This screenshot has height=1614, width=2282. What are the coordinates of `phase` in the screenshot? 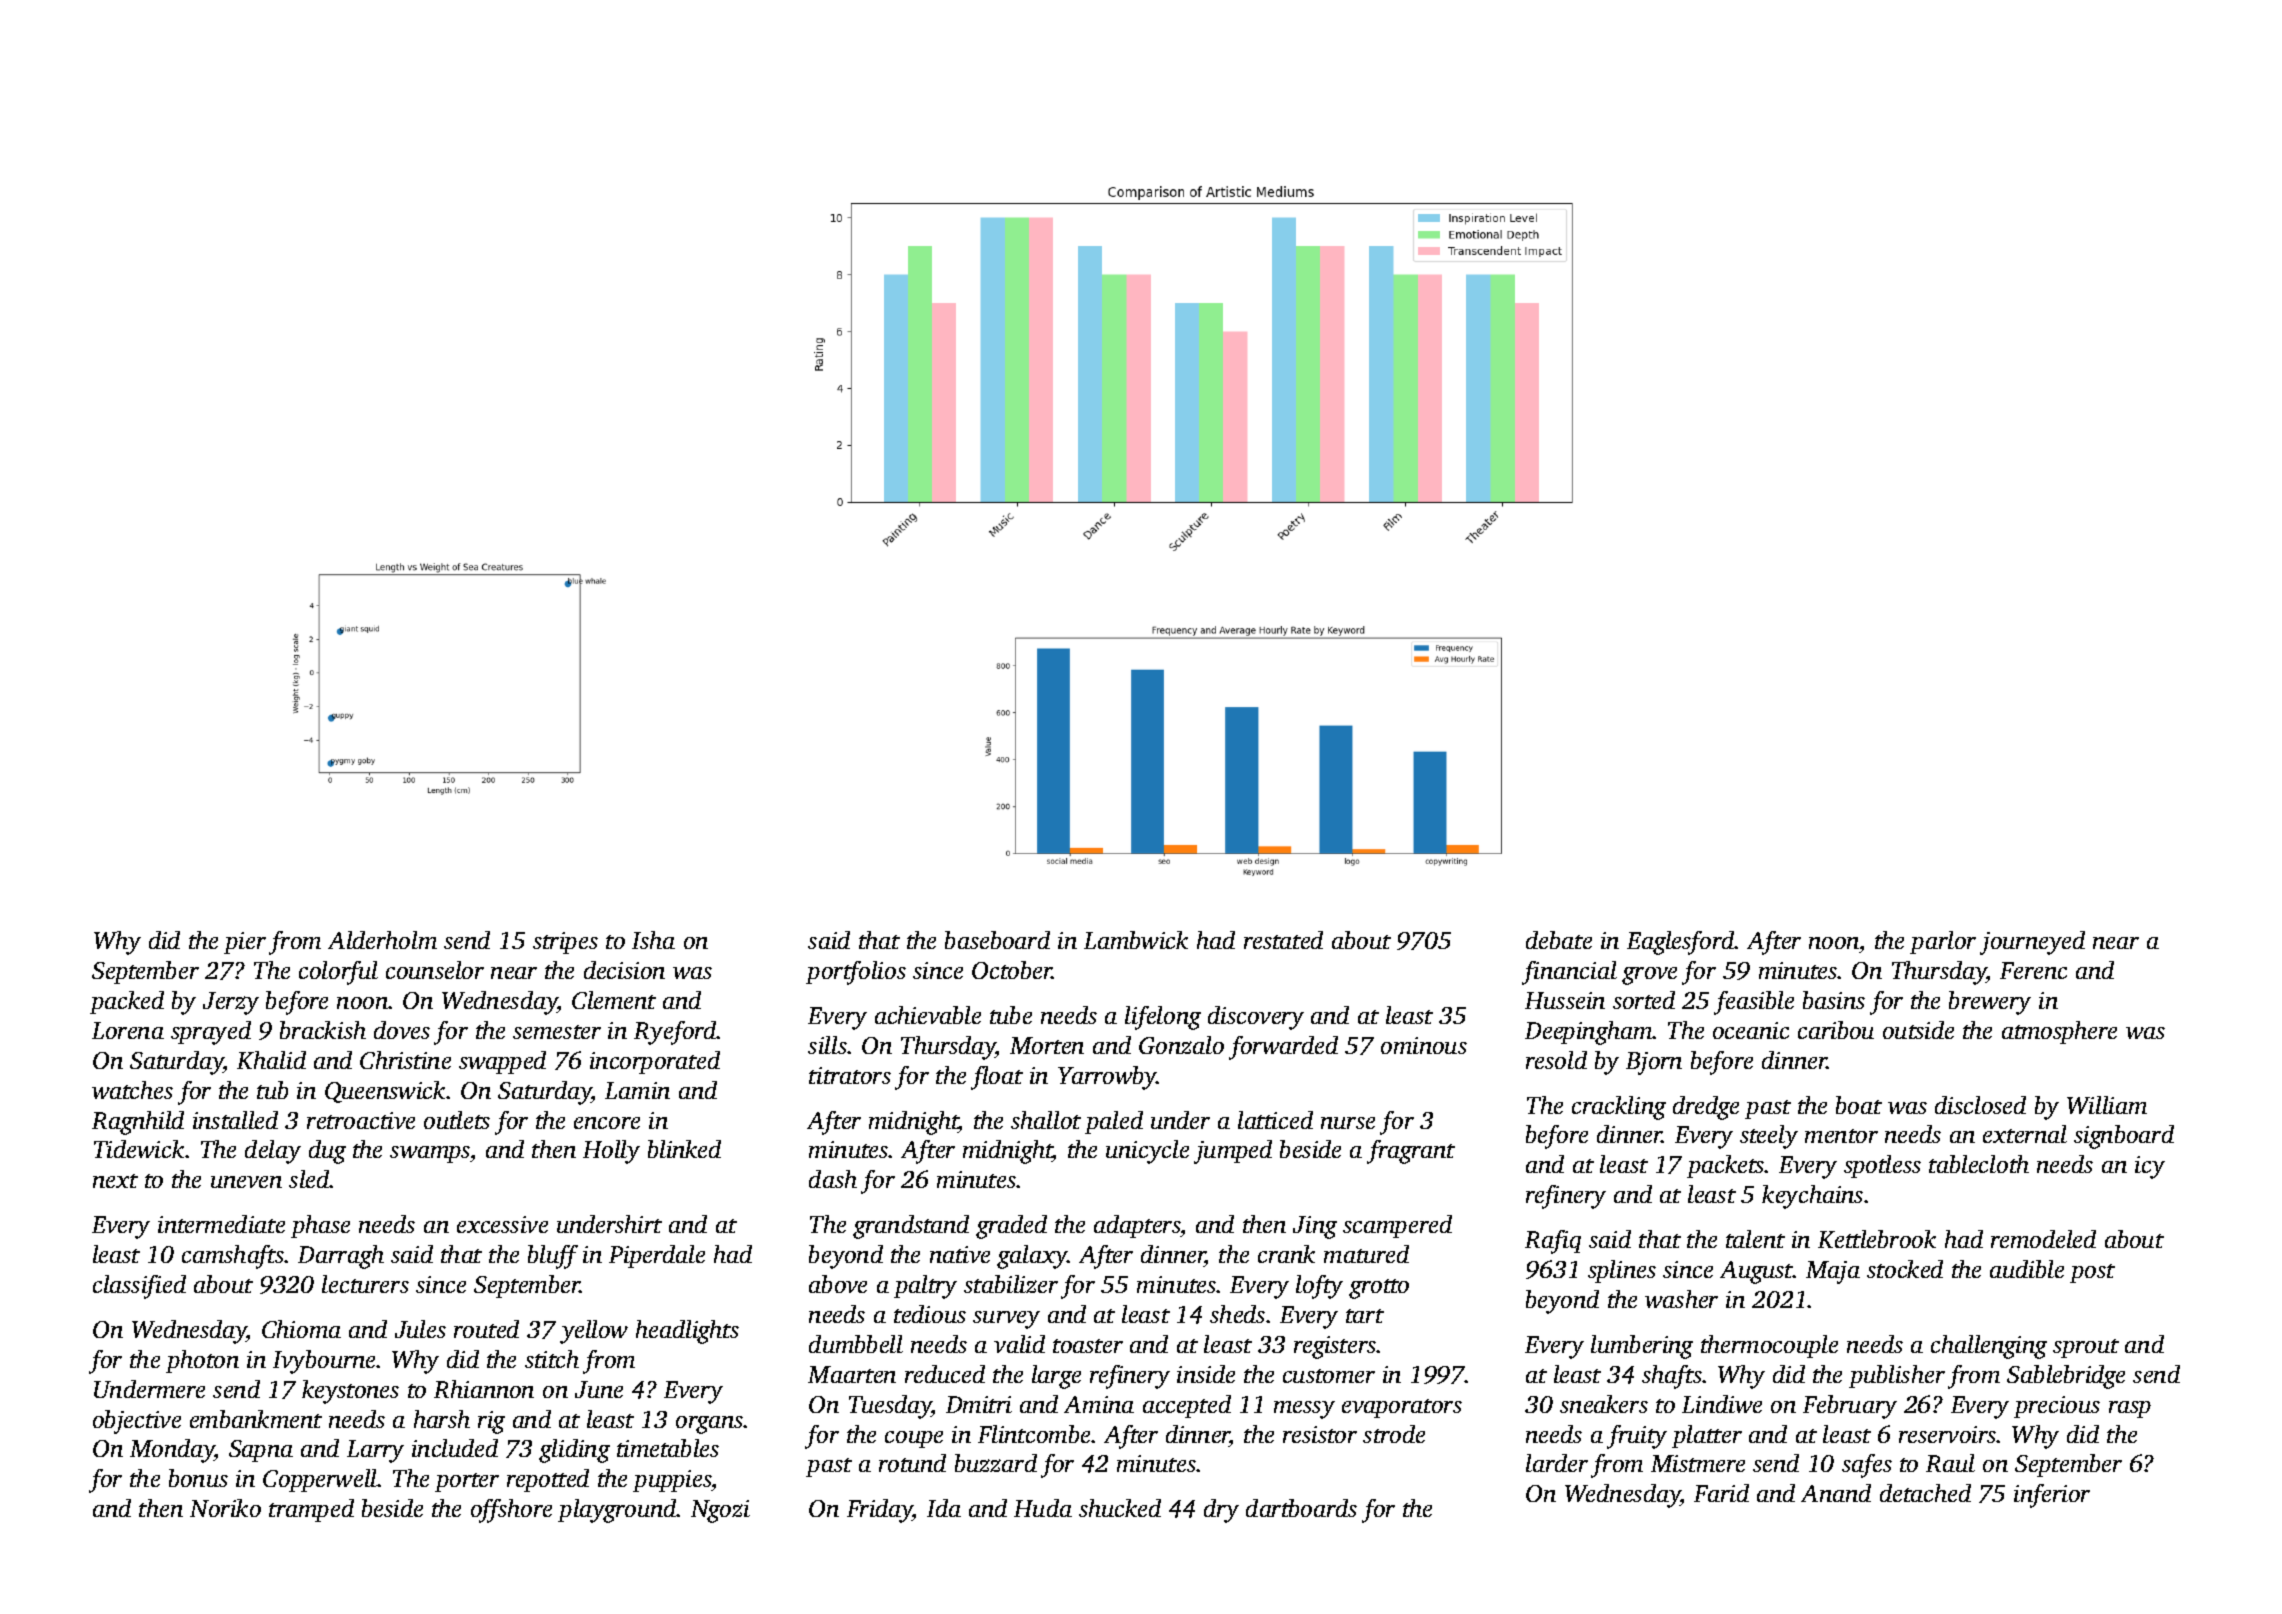 It's located at (320, 1226).
